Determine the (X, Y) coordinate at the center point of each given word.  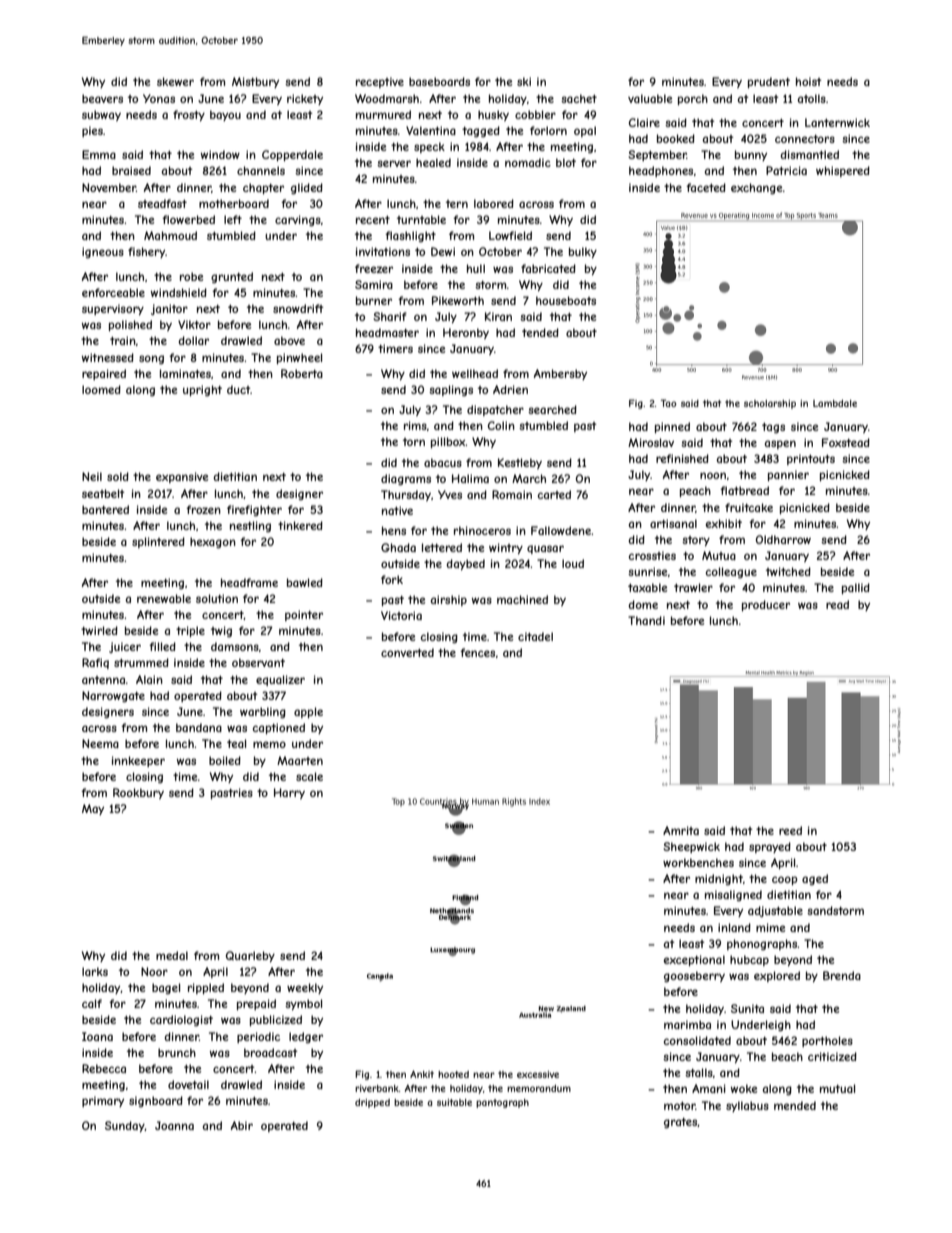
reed (790, 830)
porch (693, 99)
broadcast (271, 1052)
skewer (175, 81)
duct (239, 389)
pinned (672, 427)
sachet (579, 98)
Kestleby (520, 463)
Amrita (681, 830)
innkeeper (138, 761)
